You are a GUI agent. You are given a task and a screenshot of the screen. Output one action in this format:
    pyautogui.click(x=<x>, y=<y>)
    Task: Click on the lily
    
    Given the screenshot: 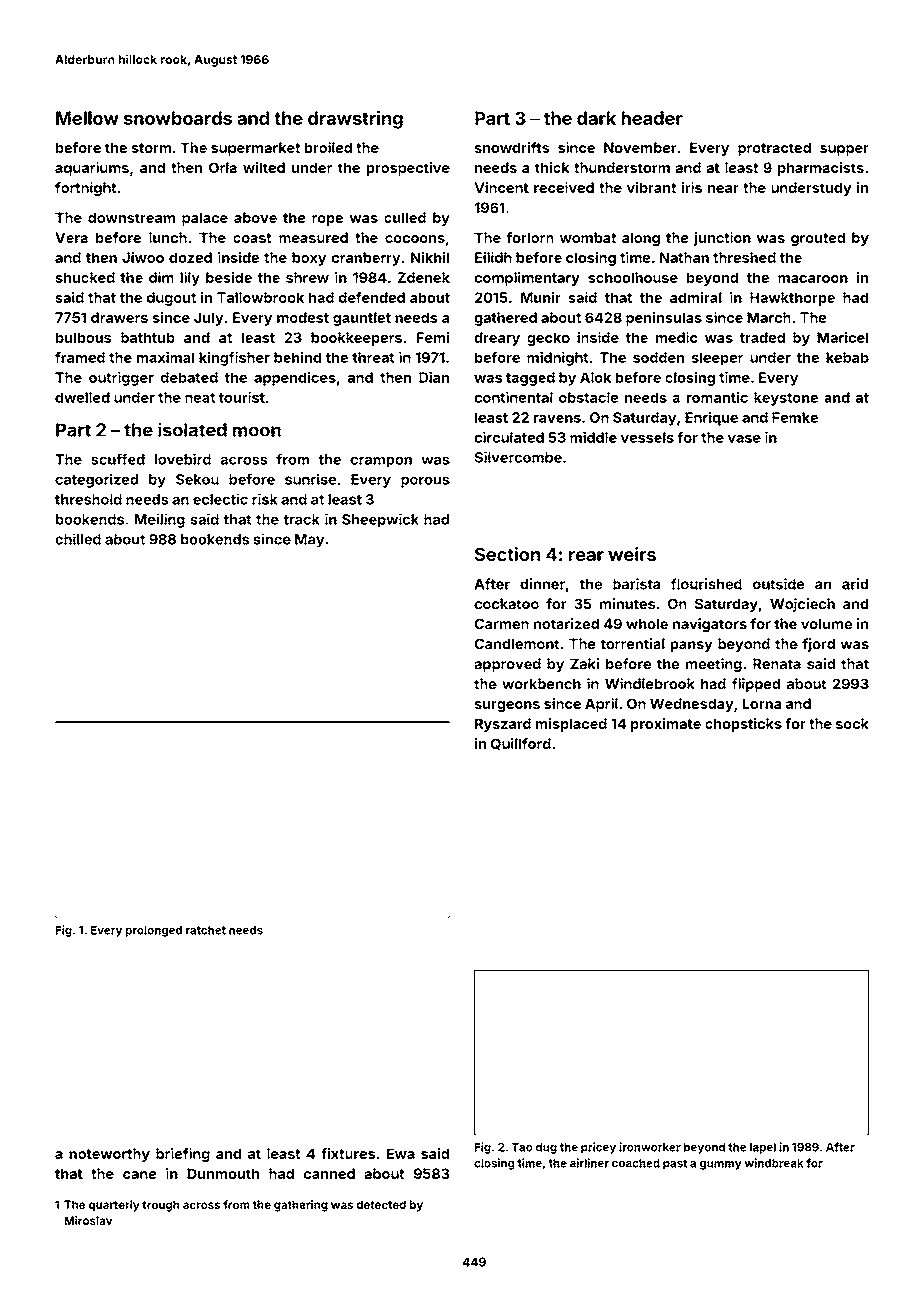 What is the action you would take?
    pyautogui.click(x=190, y=279)
